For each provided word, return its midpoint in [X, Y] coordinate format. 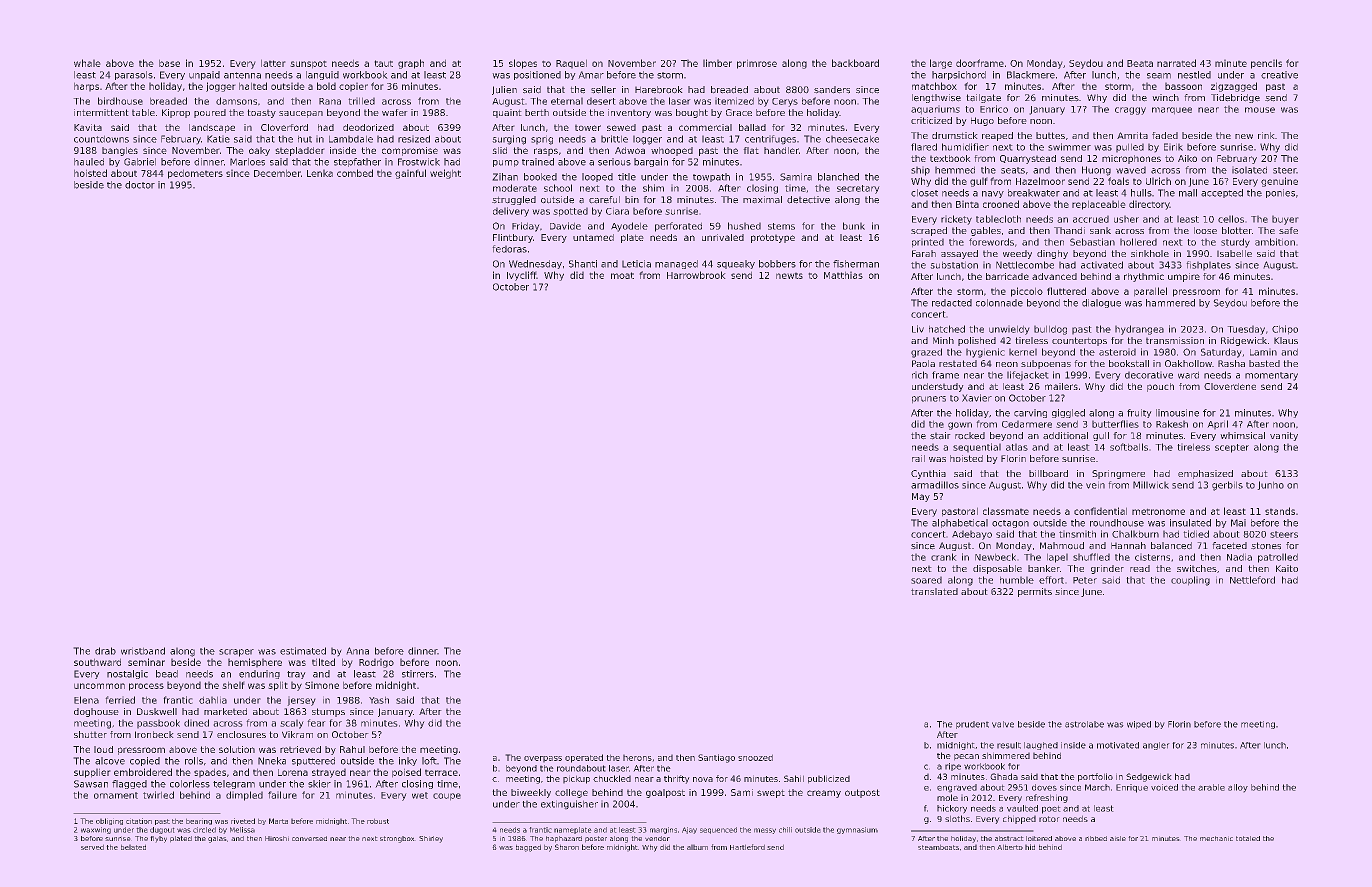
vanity [1284, 436]
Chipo [1285, 330]
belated [133, 847]
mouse [1260, 110]
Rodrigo [376, 663]
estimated [303, 651]
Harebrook [659, 90]
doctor [140, 185]
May [921, 497]
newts [789, 275]
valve [1003, 724]
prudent [972, 725]
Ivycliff [522, 276]
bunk [854, 226]
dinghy [1052, 254]
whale [87, 63]
